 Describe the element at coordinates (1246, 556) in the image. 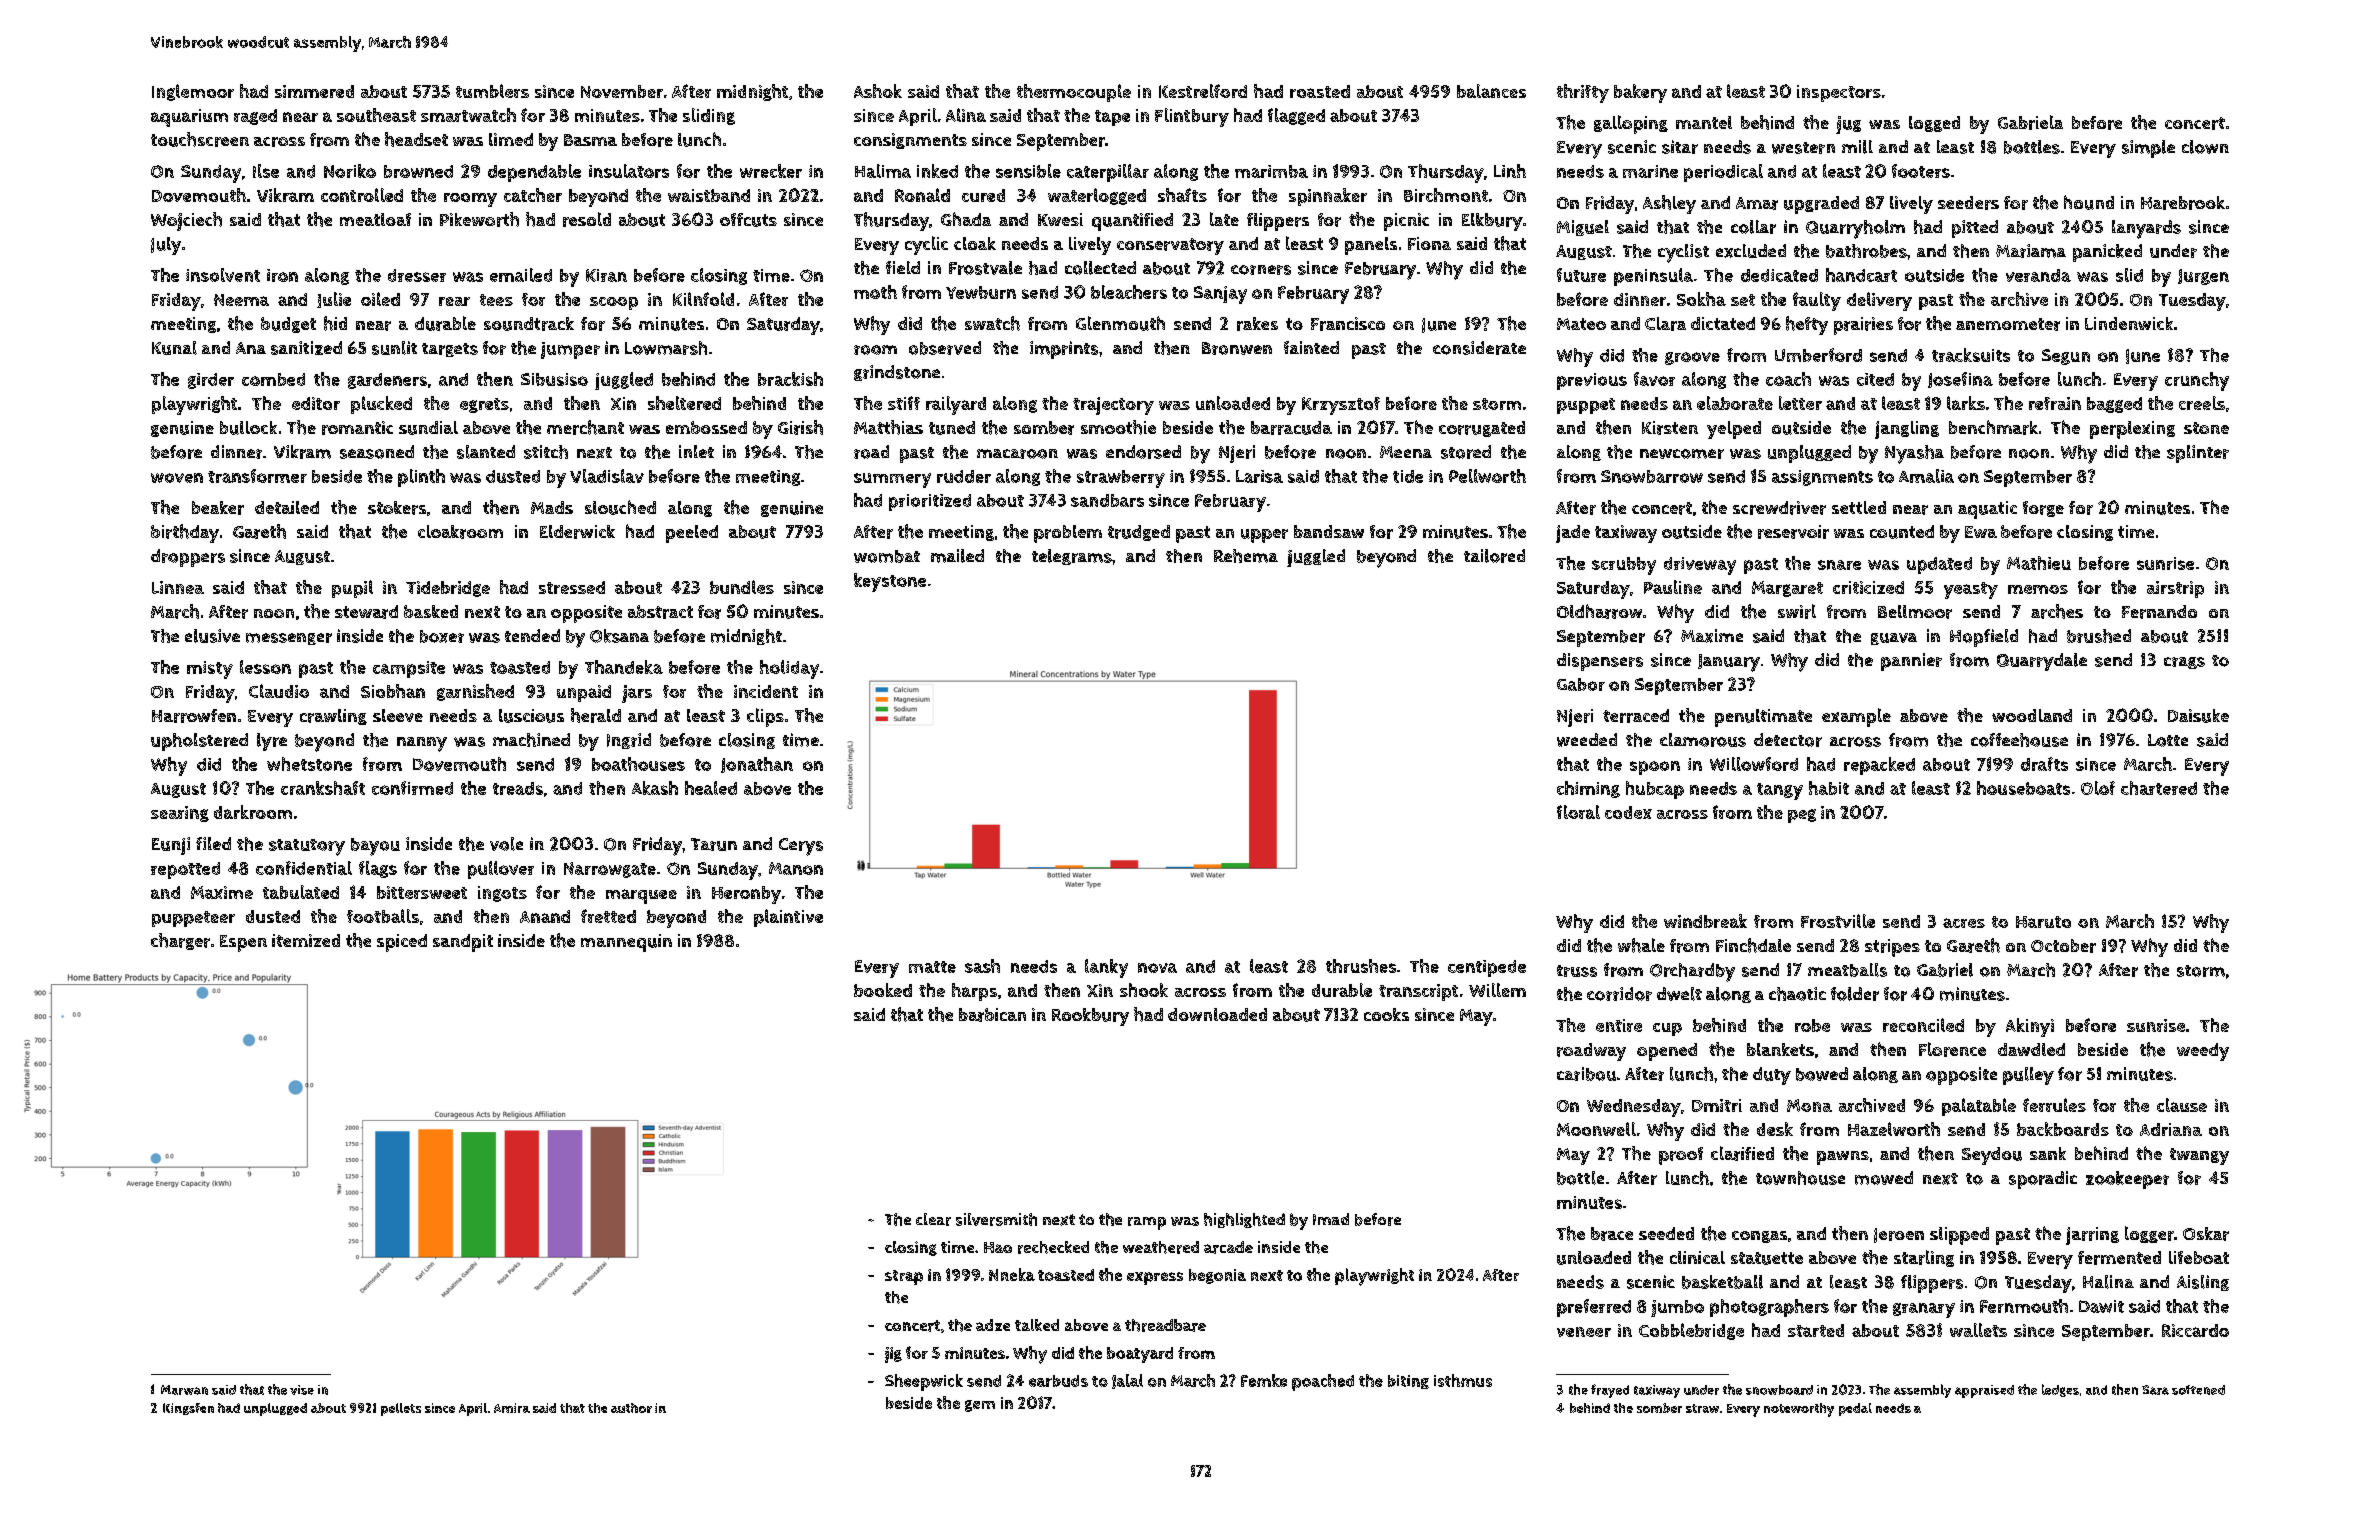

I see `Rehema` at that location.
